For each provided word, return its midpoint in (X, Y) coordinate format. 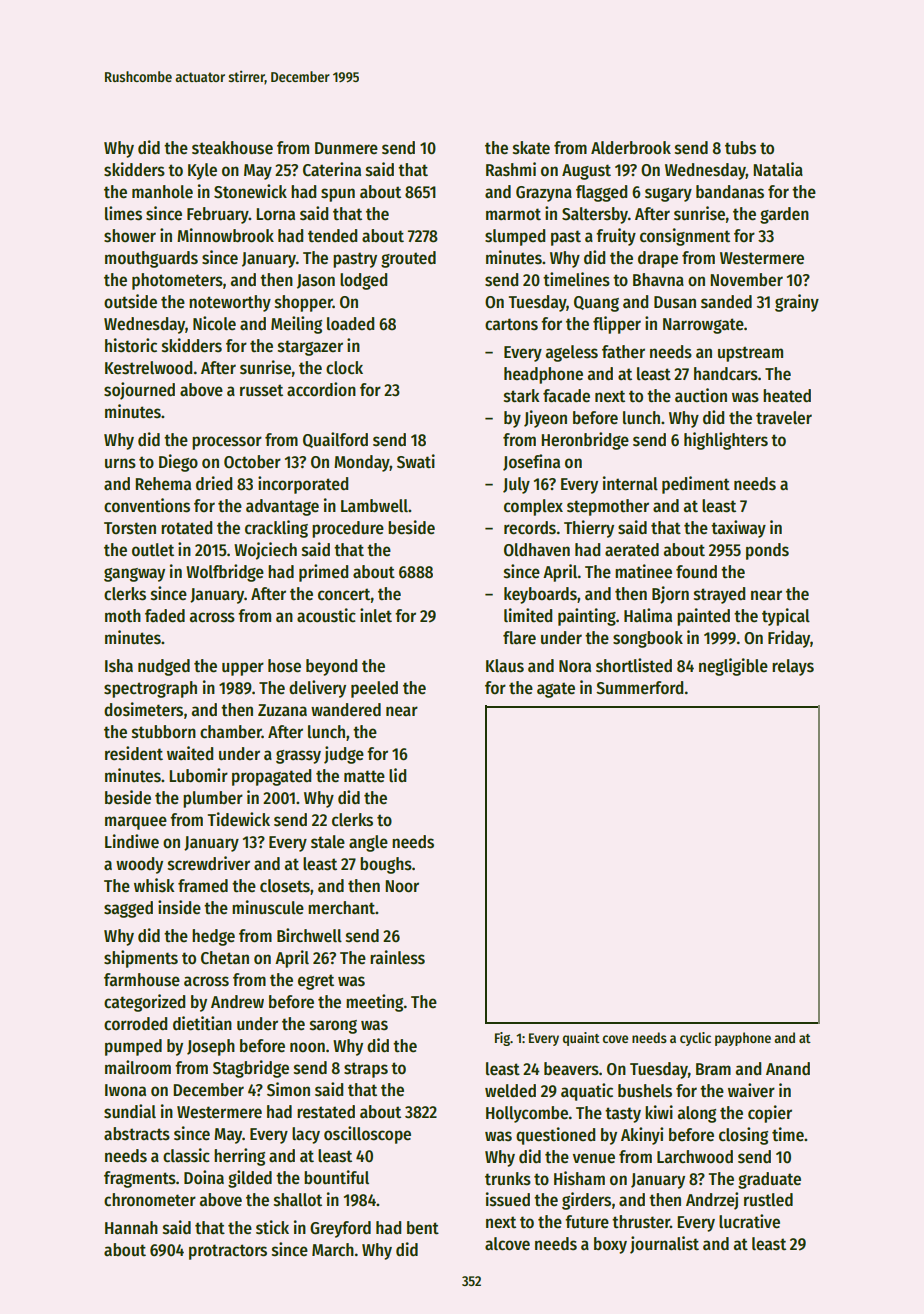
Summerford (639, 688)
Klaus (505, 666)
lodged (363, 281)
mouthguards (151, 259)
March (333, 1250)
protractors (228, 1252)
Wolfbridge (225, 573)
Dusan (675, 302)
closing (743, 1136)
